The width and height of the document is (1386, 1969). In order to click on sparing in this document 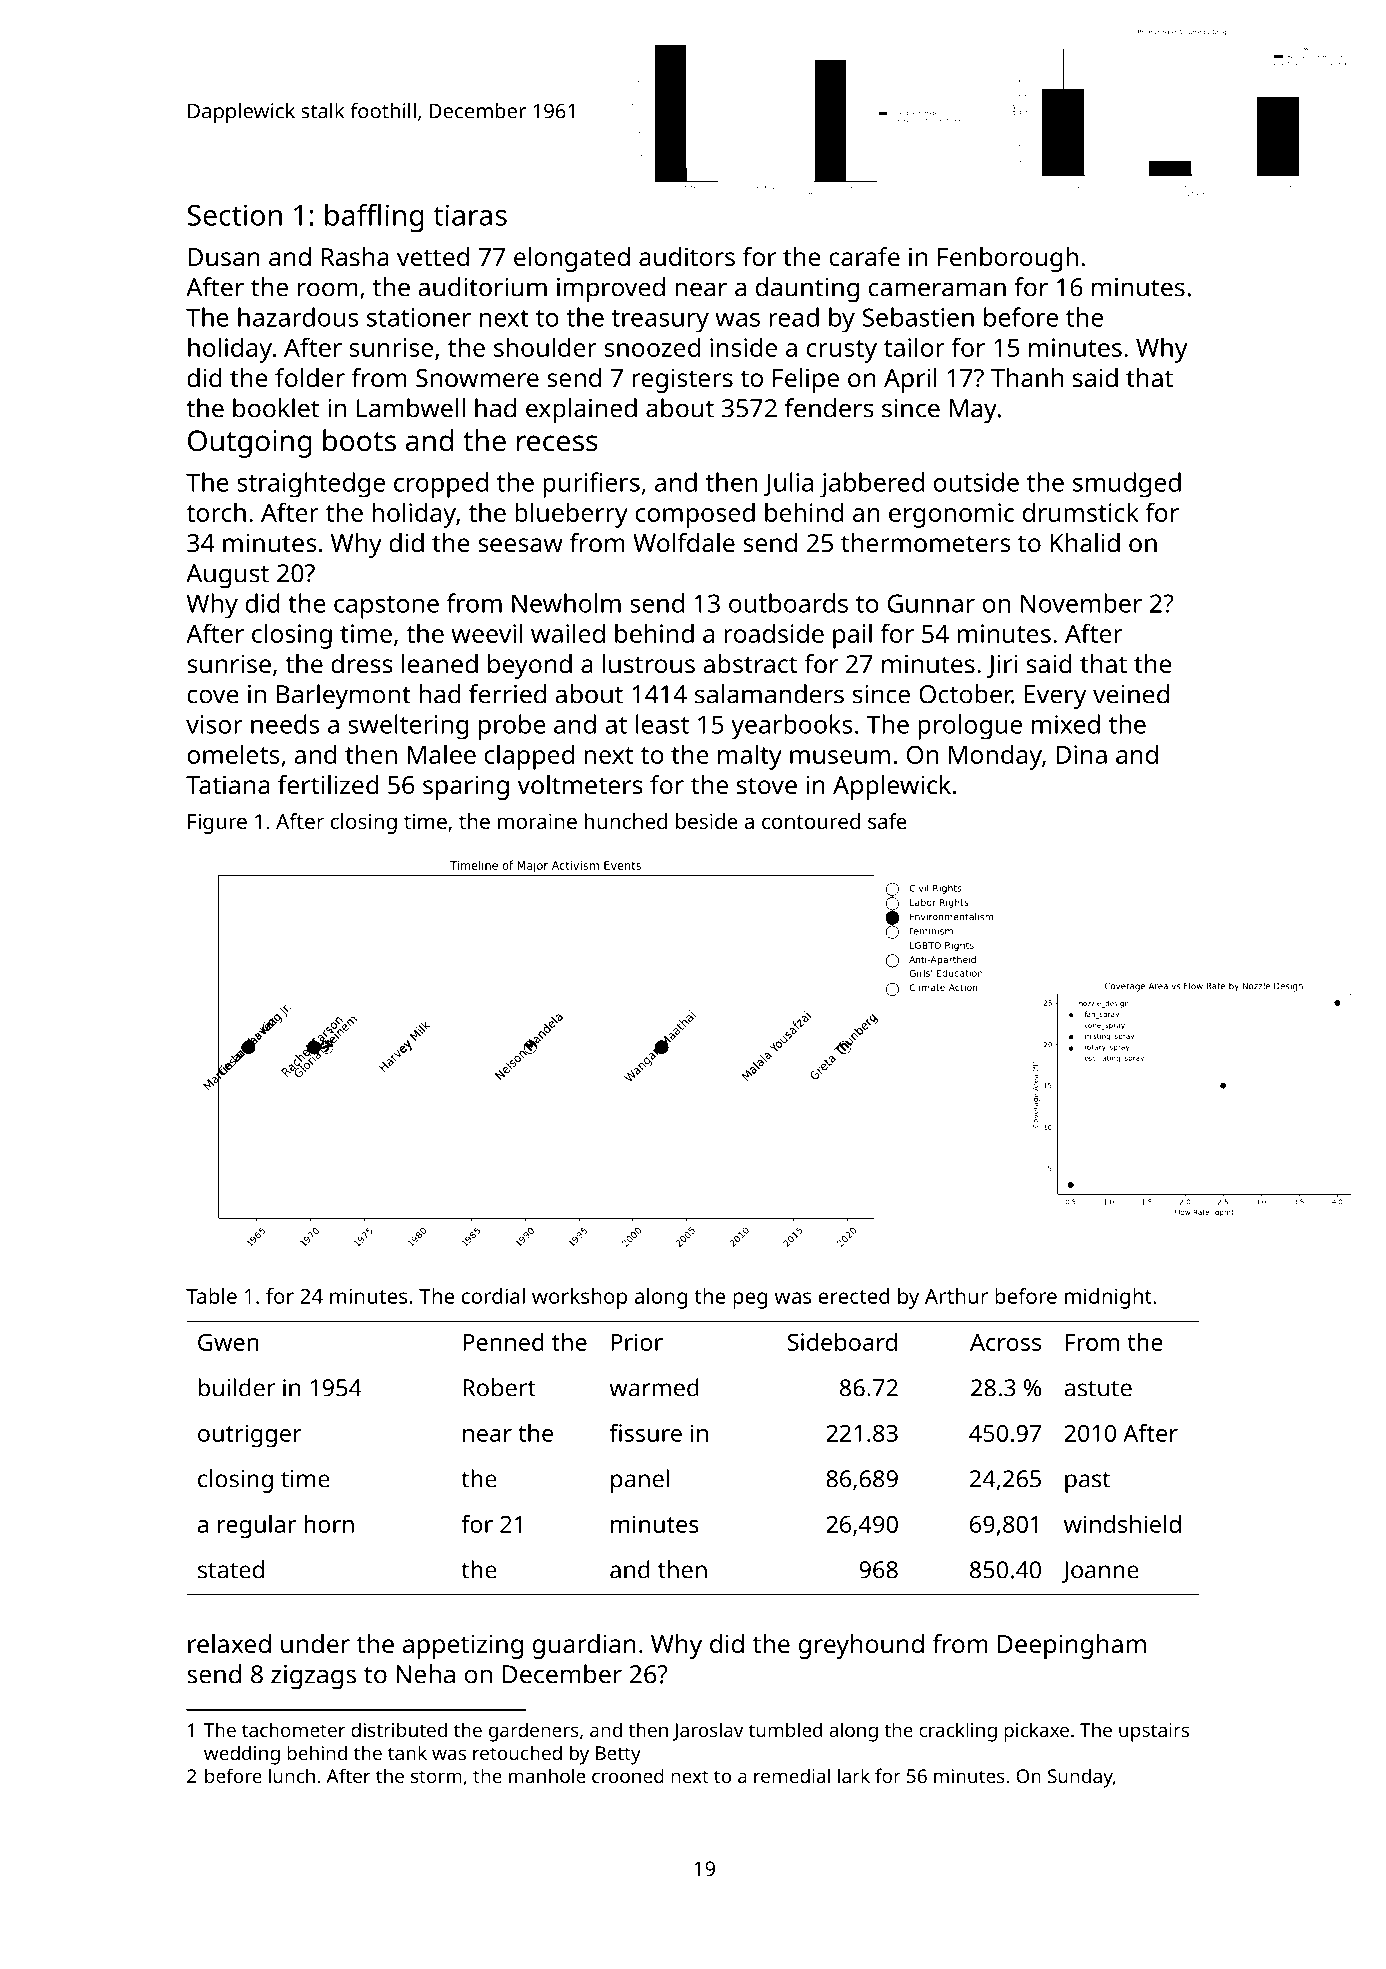, I will do `click(466, 787)`.
